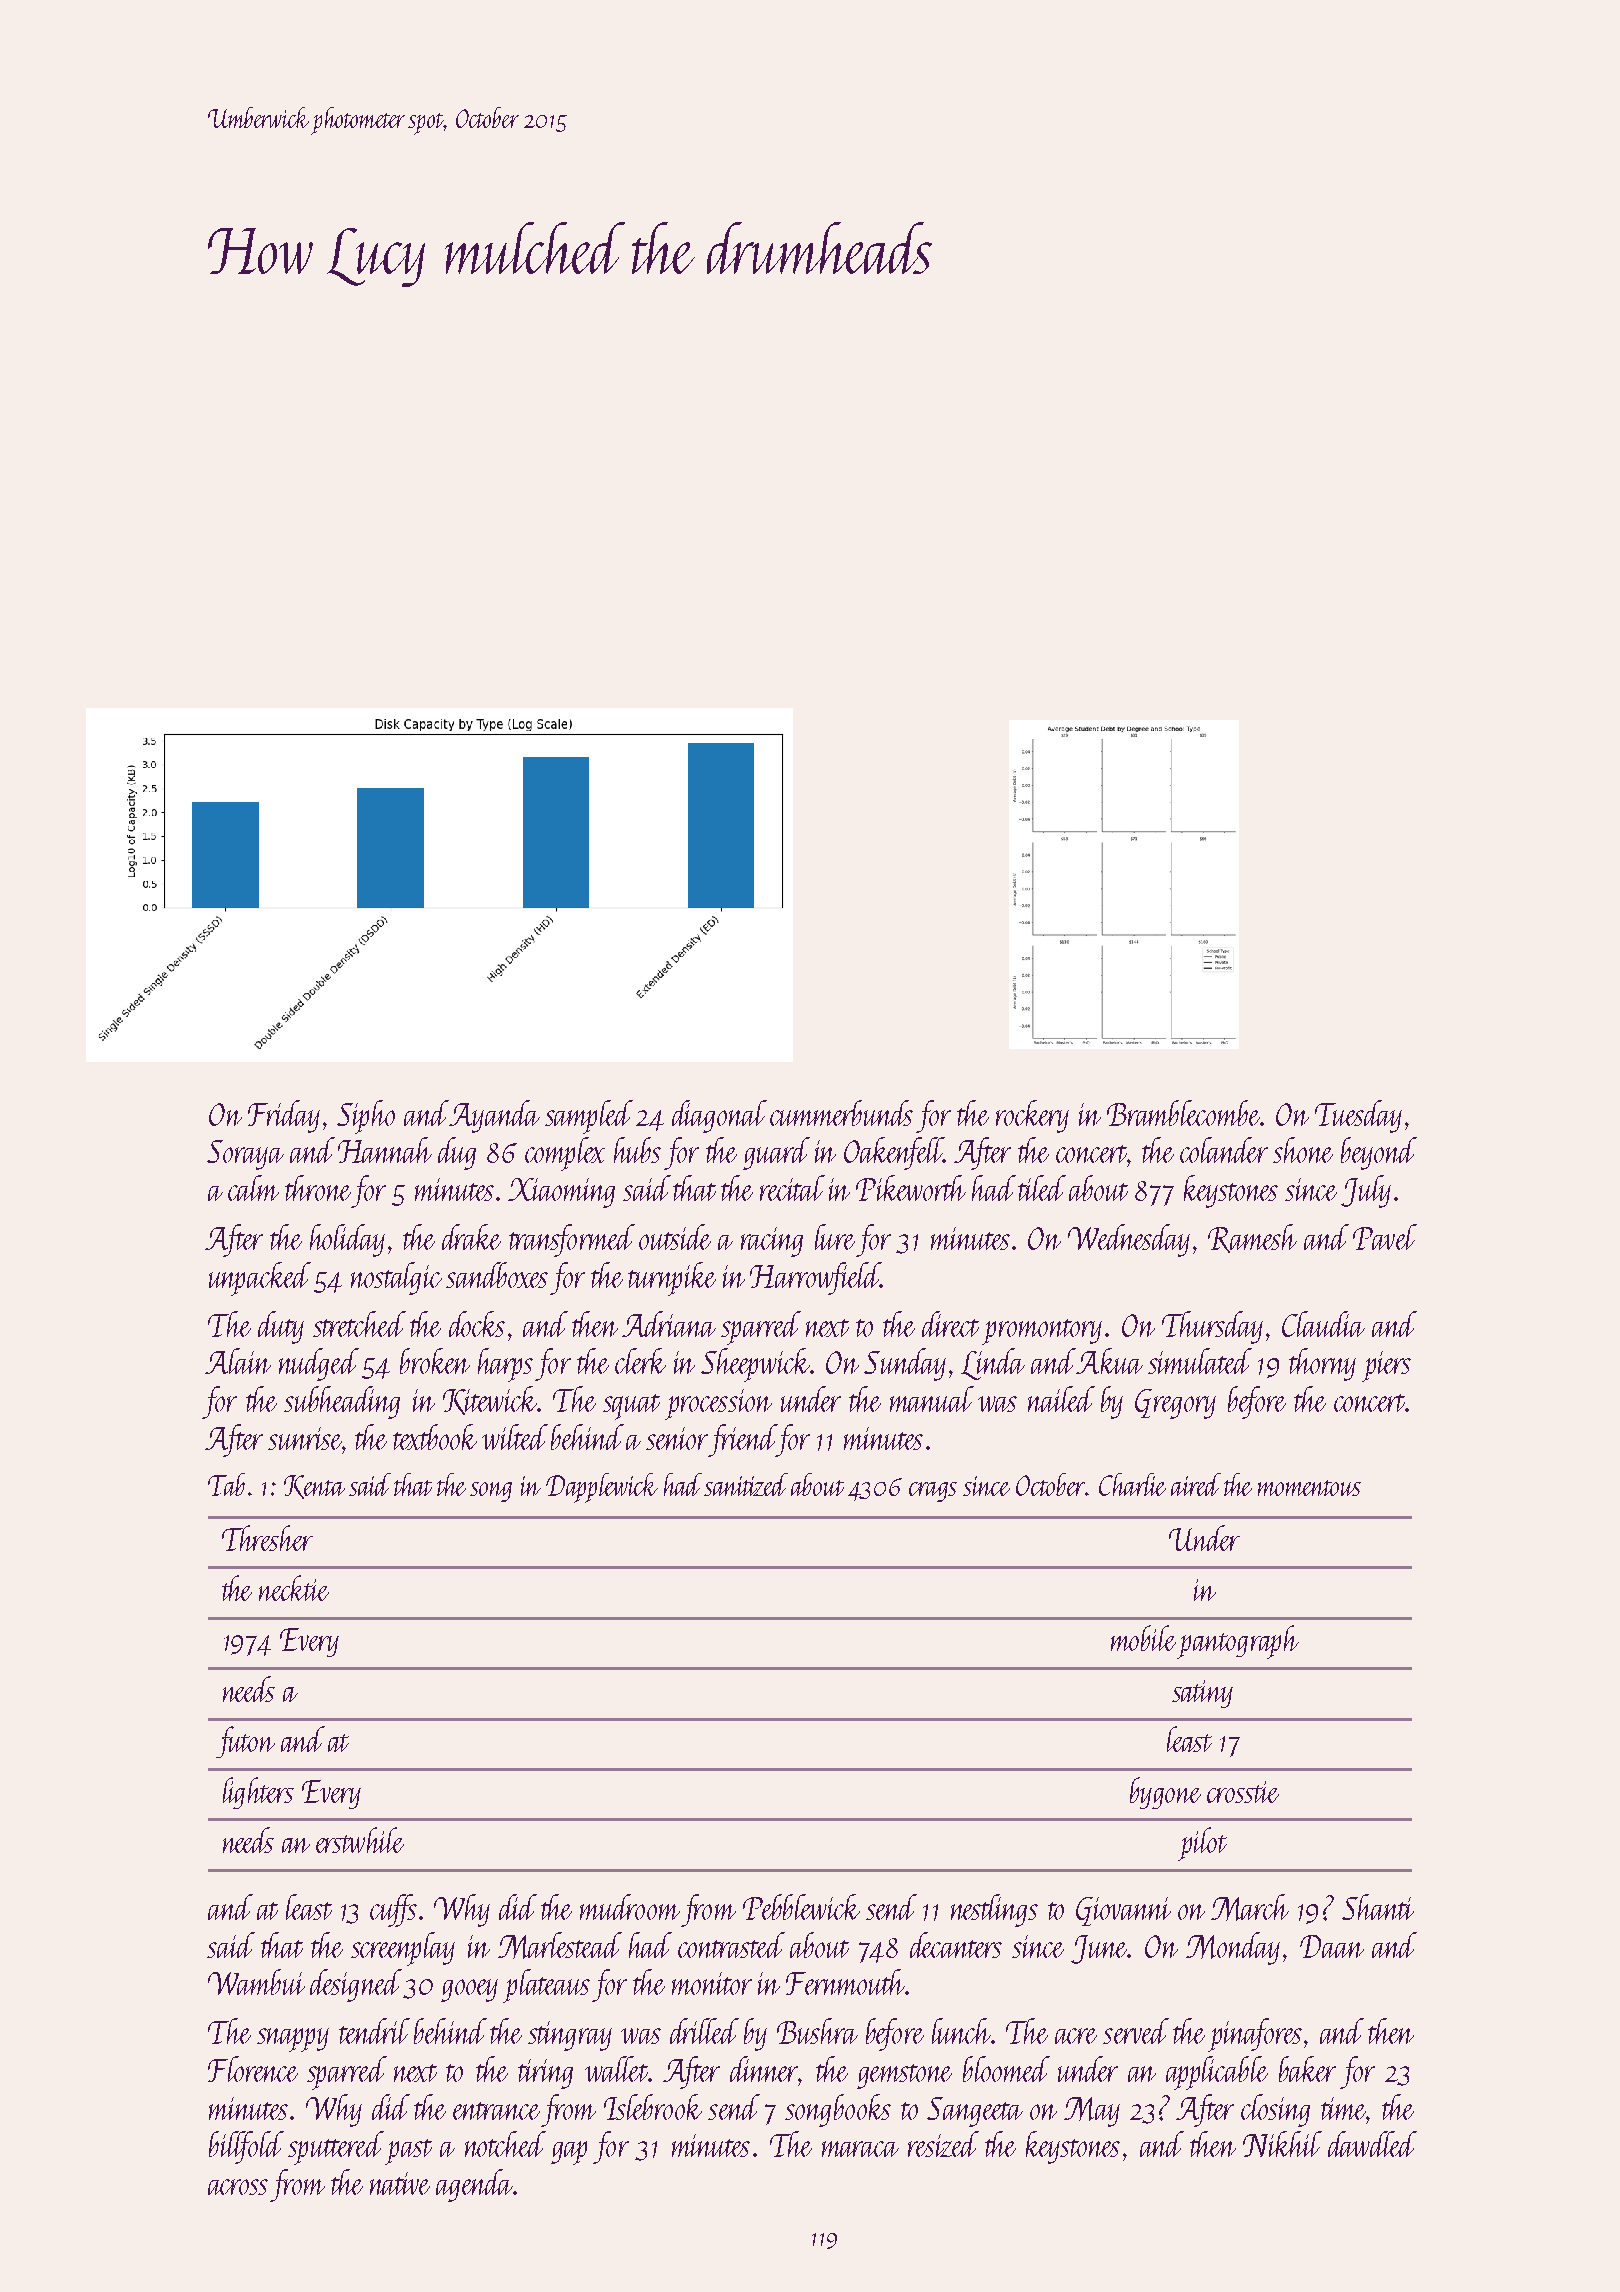  Describe the element at coordinates (1165, 1793) in the screenshot. I see `bygone` at that location.
